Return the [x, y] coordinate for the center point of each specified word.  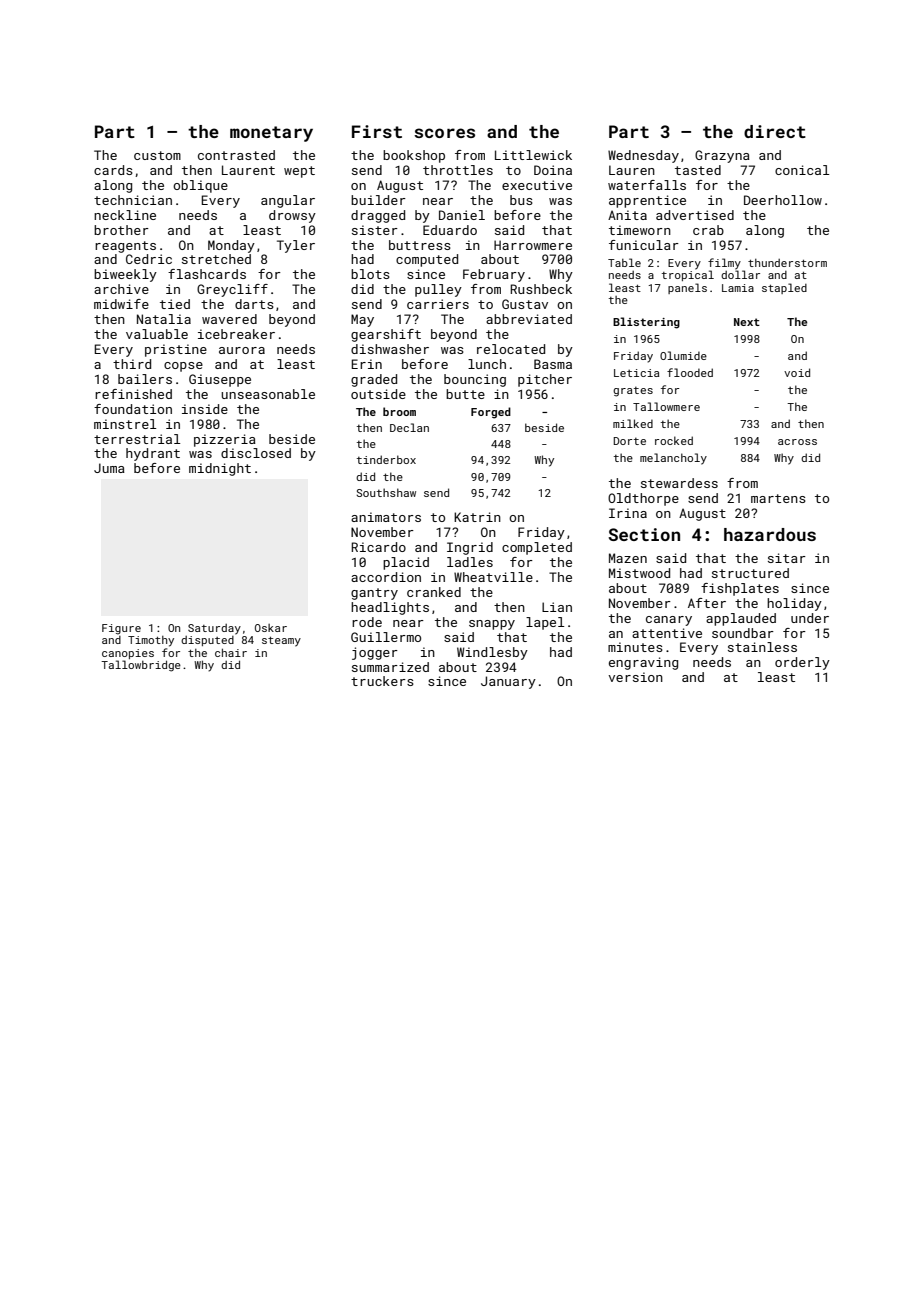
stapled [784, 288]
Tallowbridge [141, 666]
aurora [242, 350]
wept [299, 172]
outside [378, 394]
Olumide [683, 355]
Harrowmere [533, 245]
